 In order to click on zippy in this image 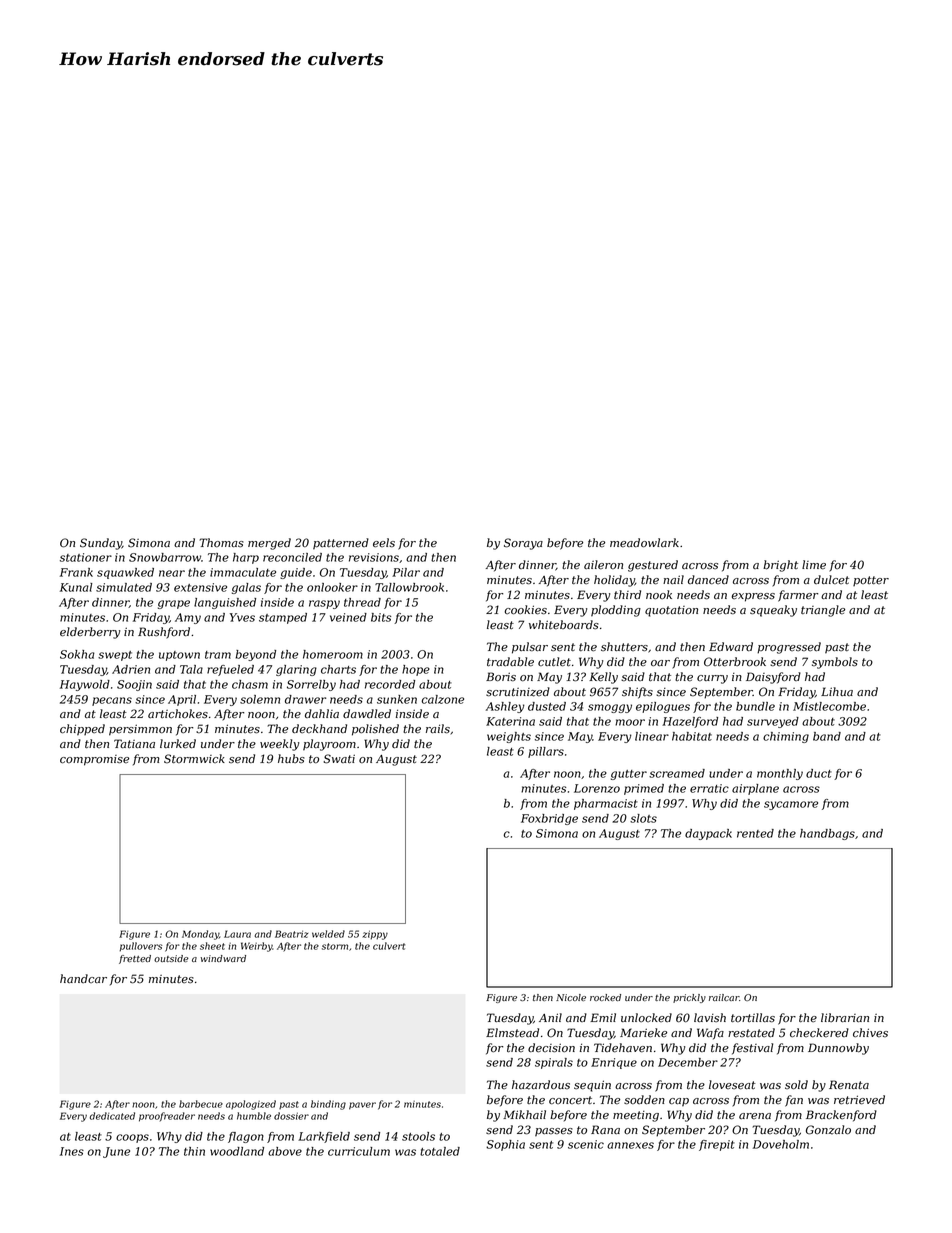, I will do `click(375, 935)`.
